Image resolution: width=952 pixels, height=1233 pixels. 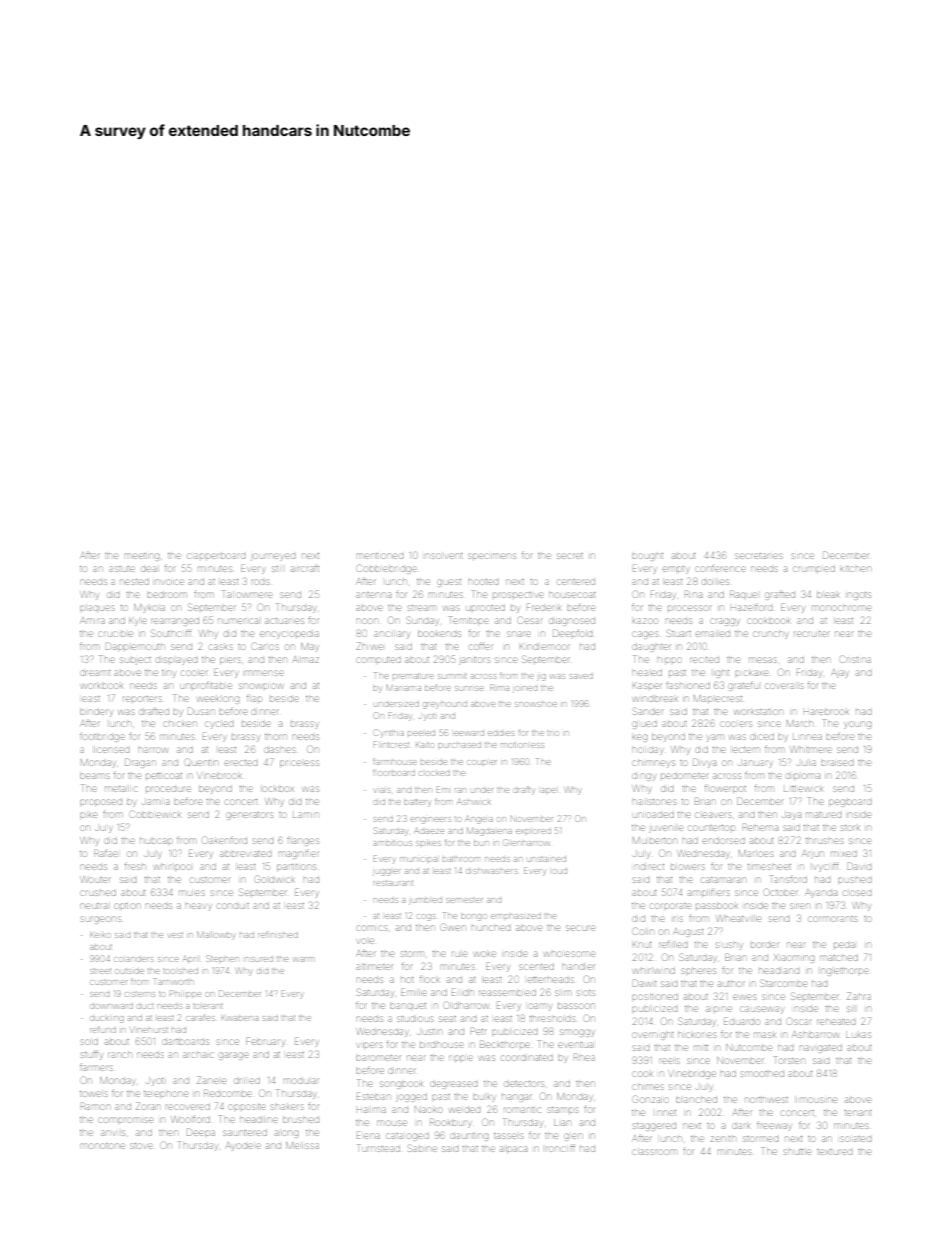 What do you see at coordinates (789, 1060) in the screenshot?
I see `Torsten` at bounding box center [789, 1060].
